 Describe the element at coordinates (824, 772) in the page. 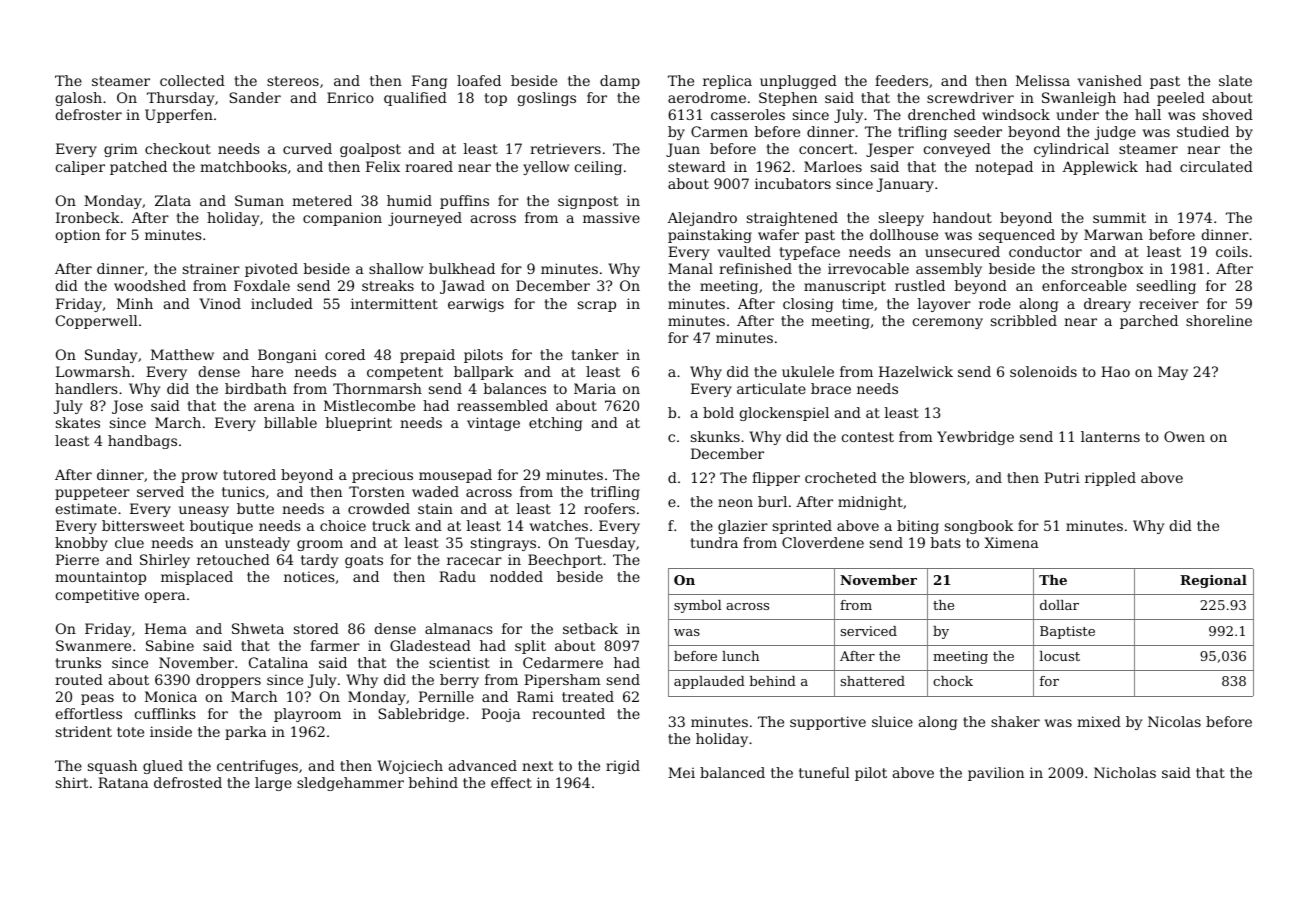

I see `tuneful` at that location.
